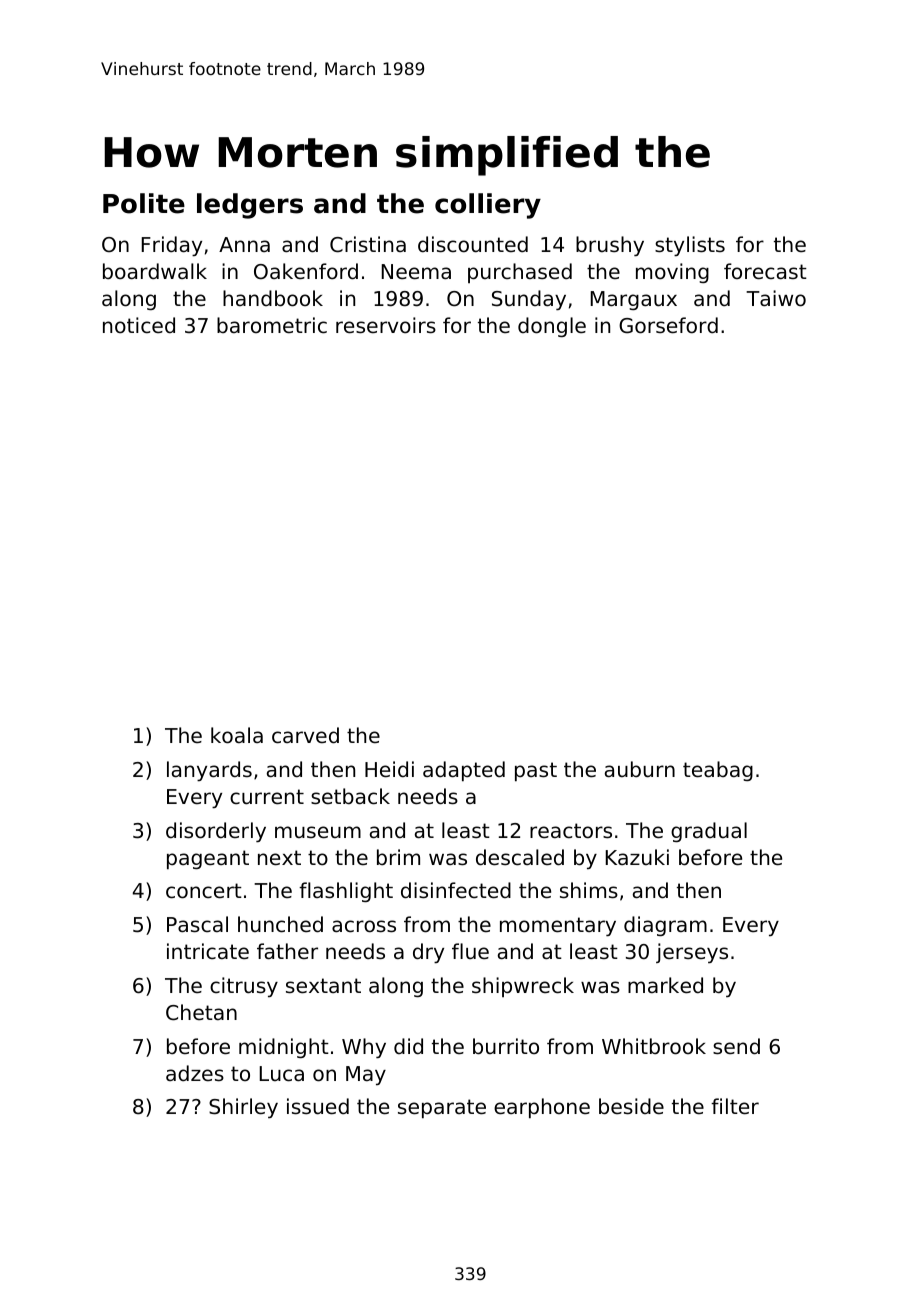 The width and height of the screenshot is (908, 1316). What do you see at coordinates (442, 1109) in the screenshot?
I see `separate` at bounding box center [442, 1109].
